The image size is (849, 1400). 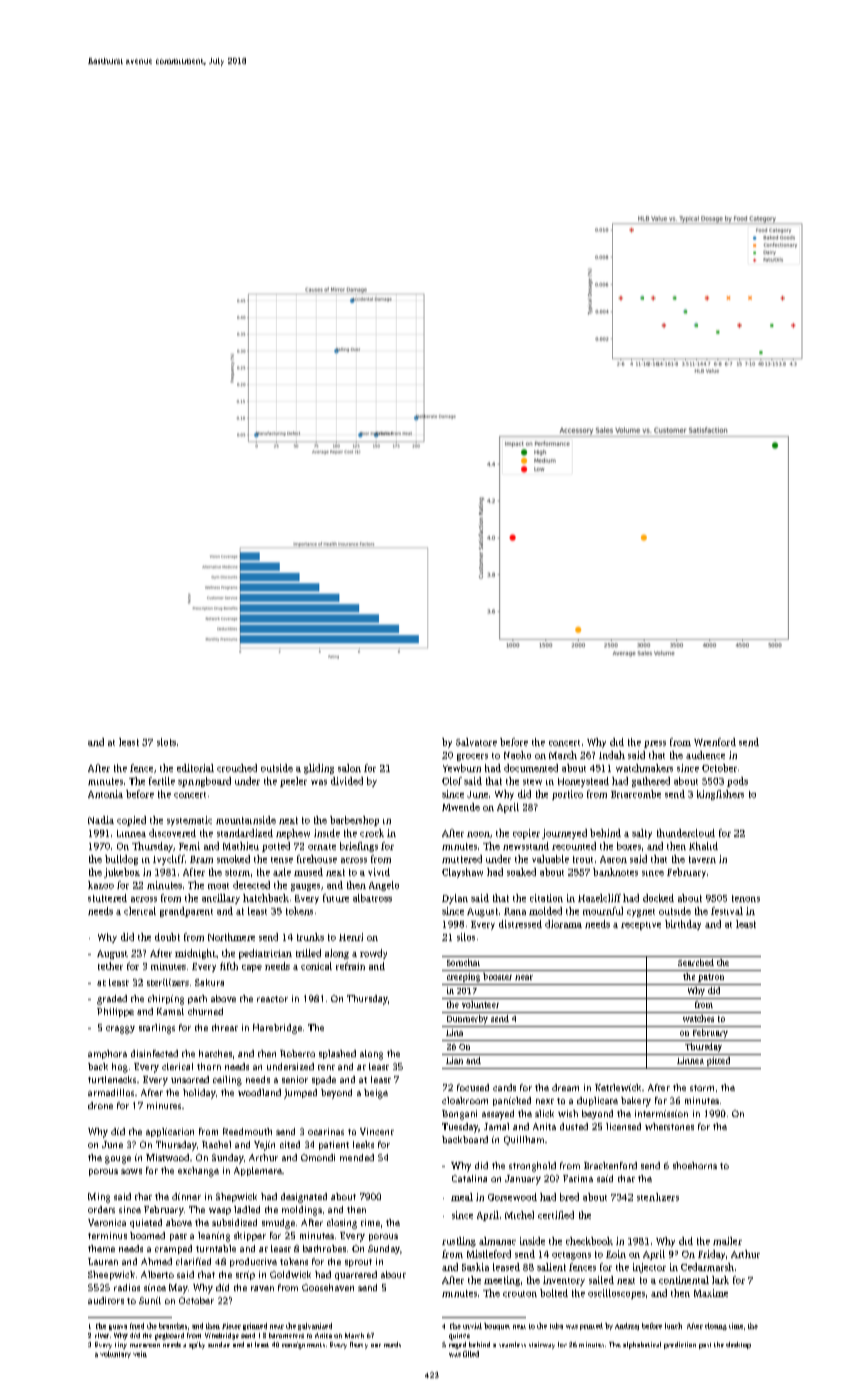 What do you see at coordinates (642, 834) in the document?
I see `salty` at bounding box center [642, 834].
